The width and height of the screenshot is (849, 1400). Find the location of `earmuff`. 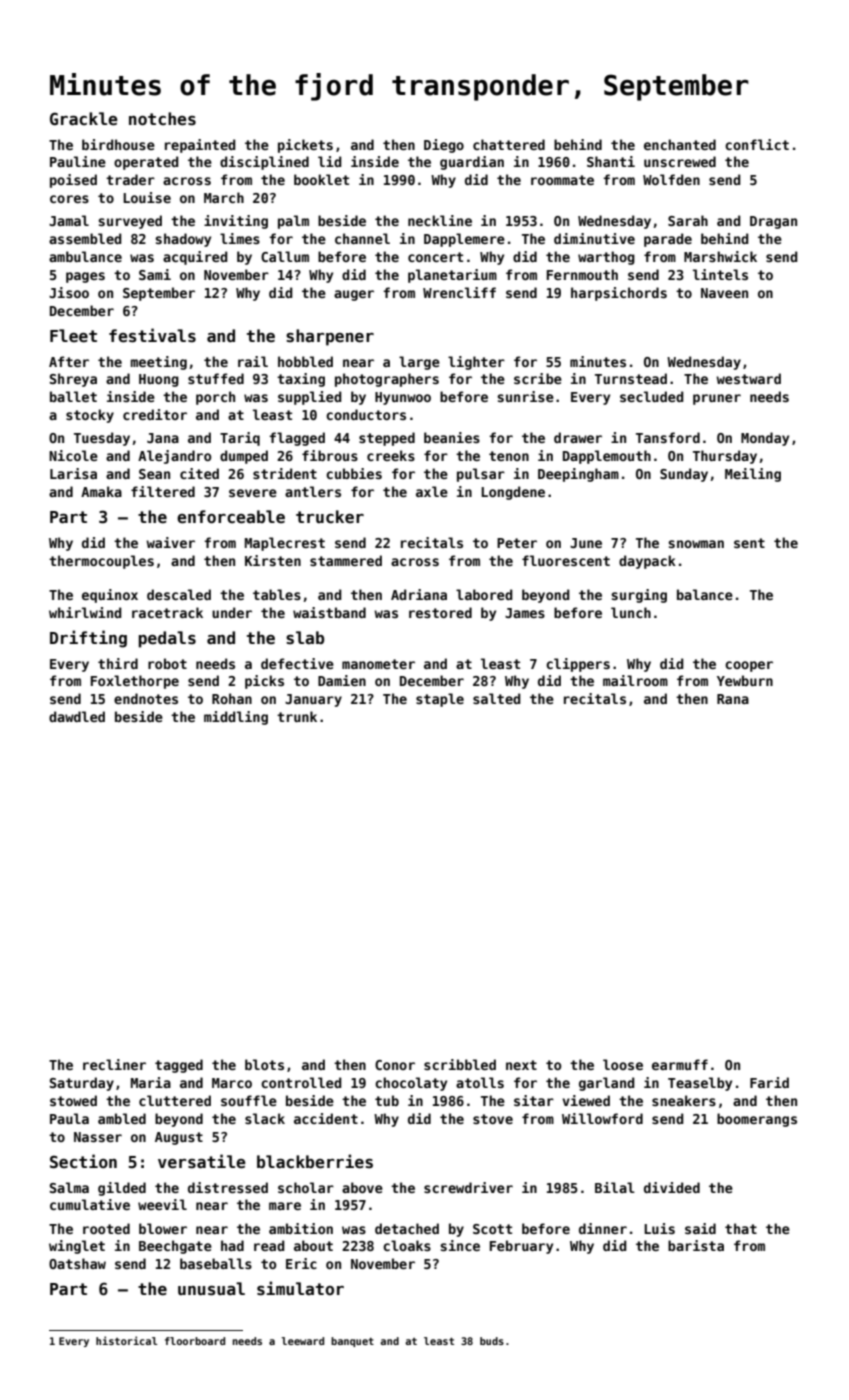

earmuff is located at coordinates (680, 1064).
